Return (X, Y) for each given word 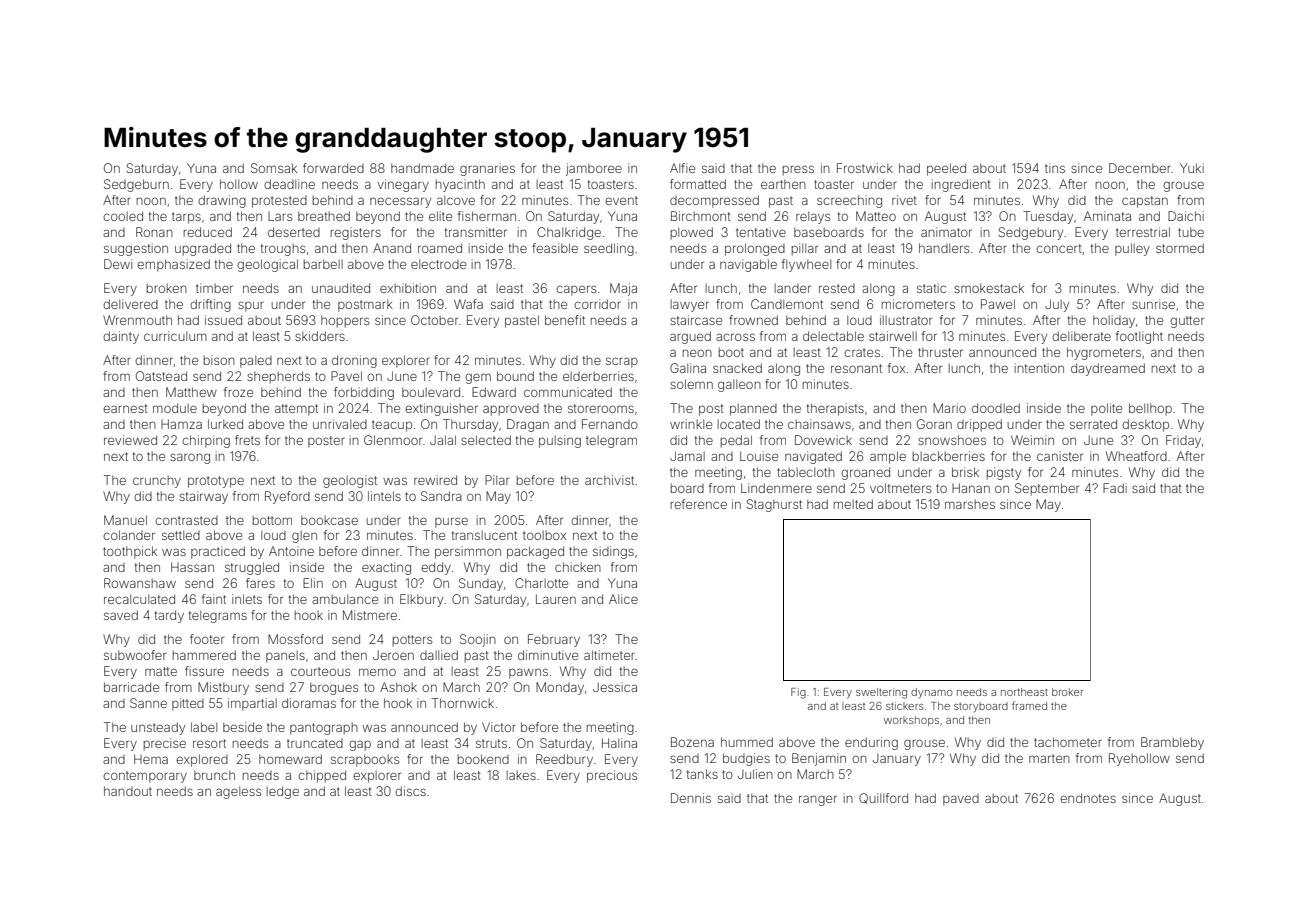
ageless (238, 792)
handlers (944, 248)
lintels (384, 496)
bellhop (1150, 409)
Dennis (691, 798)
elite (440, 216)
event (621, 200)
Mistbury (223, 688)
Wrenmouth (137, 320)
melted (853, 504)
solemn (691, 384)
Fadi (1115, 488)
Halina (619, 743)
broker (1067, 692)
